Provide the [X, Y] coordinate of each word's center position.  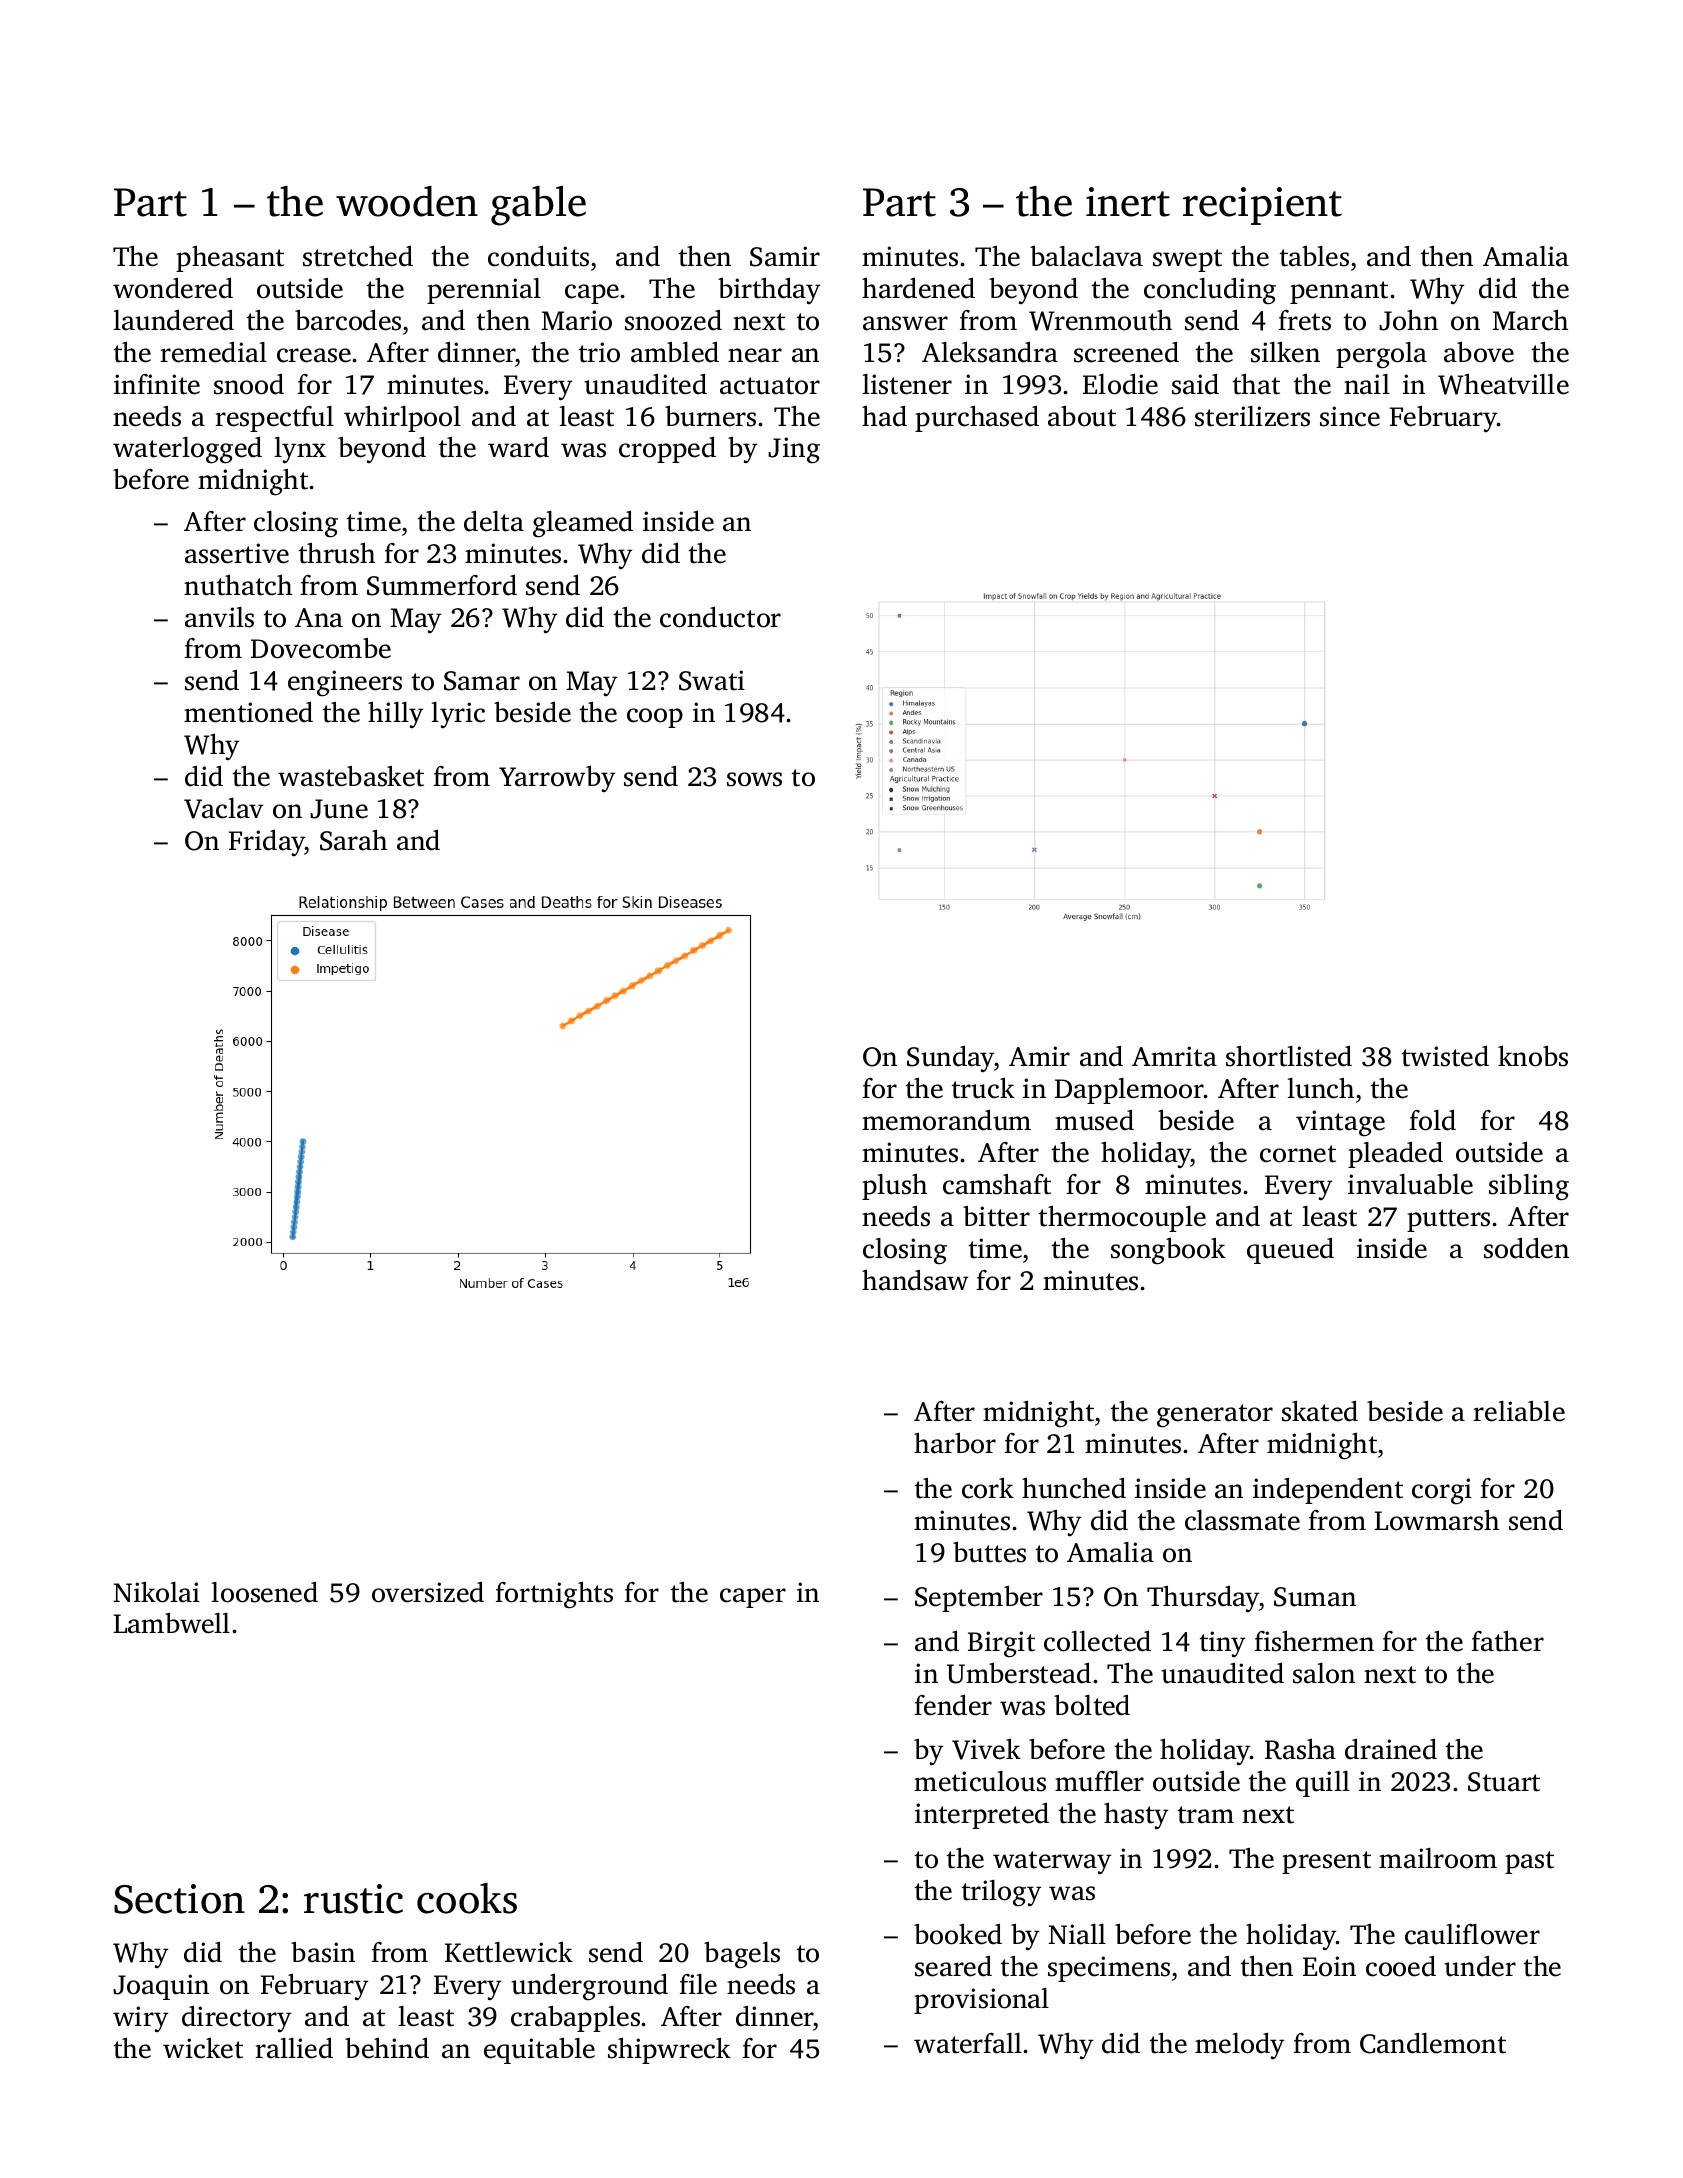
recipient [1262, 206]
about [1082, 416]
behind [387, 2048]
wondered [173, 288]
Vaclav [223, 808]
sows [754, 779]
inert [1128, 202]
